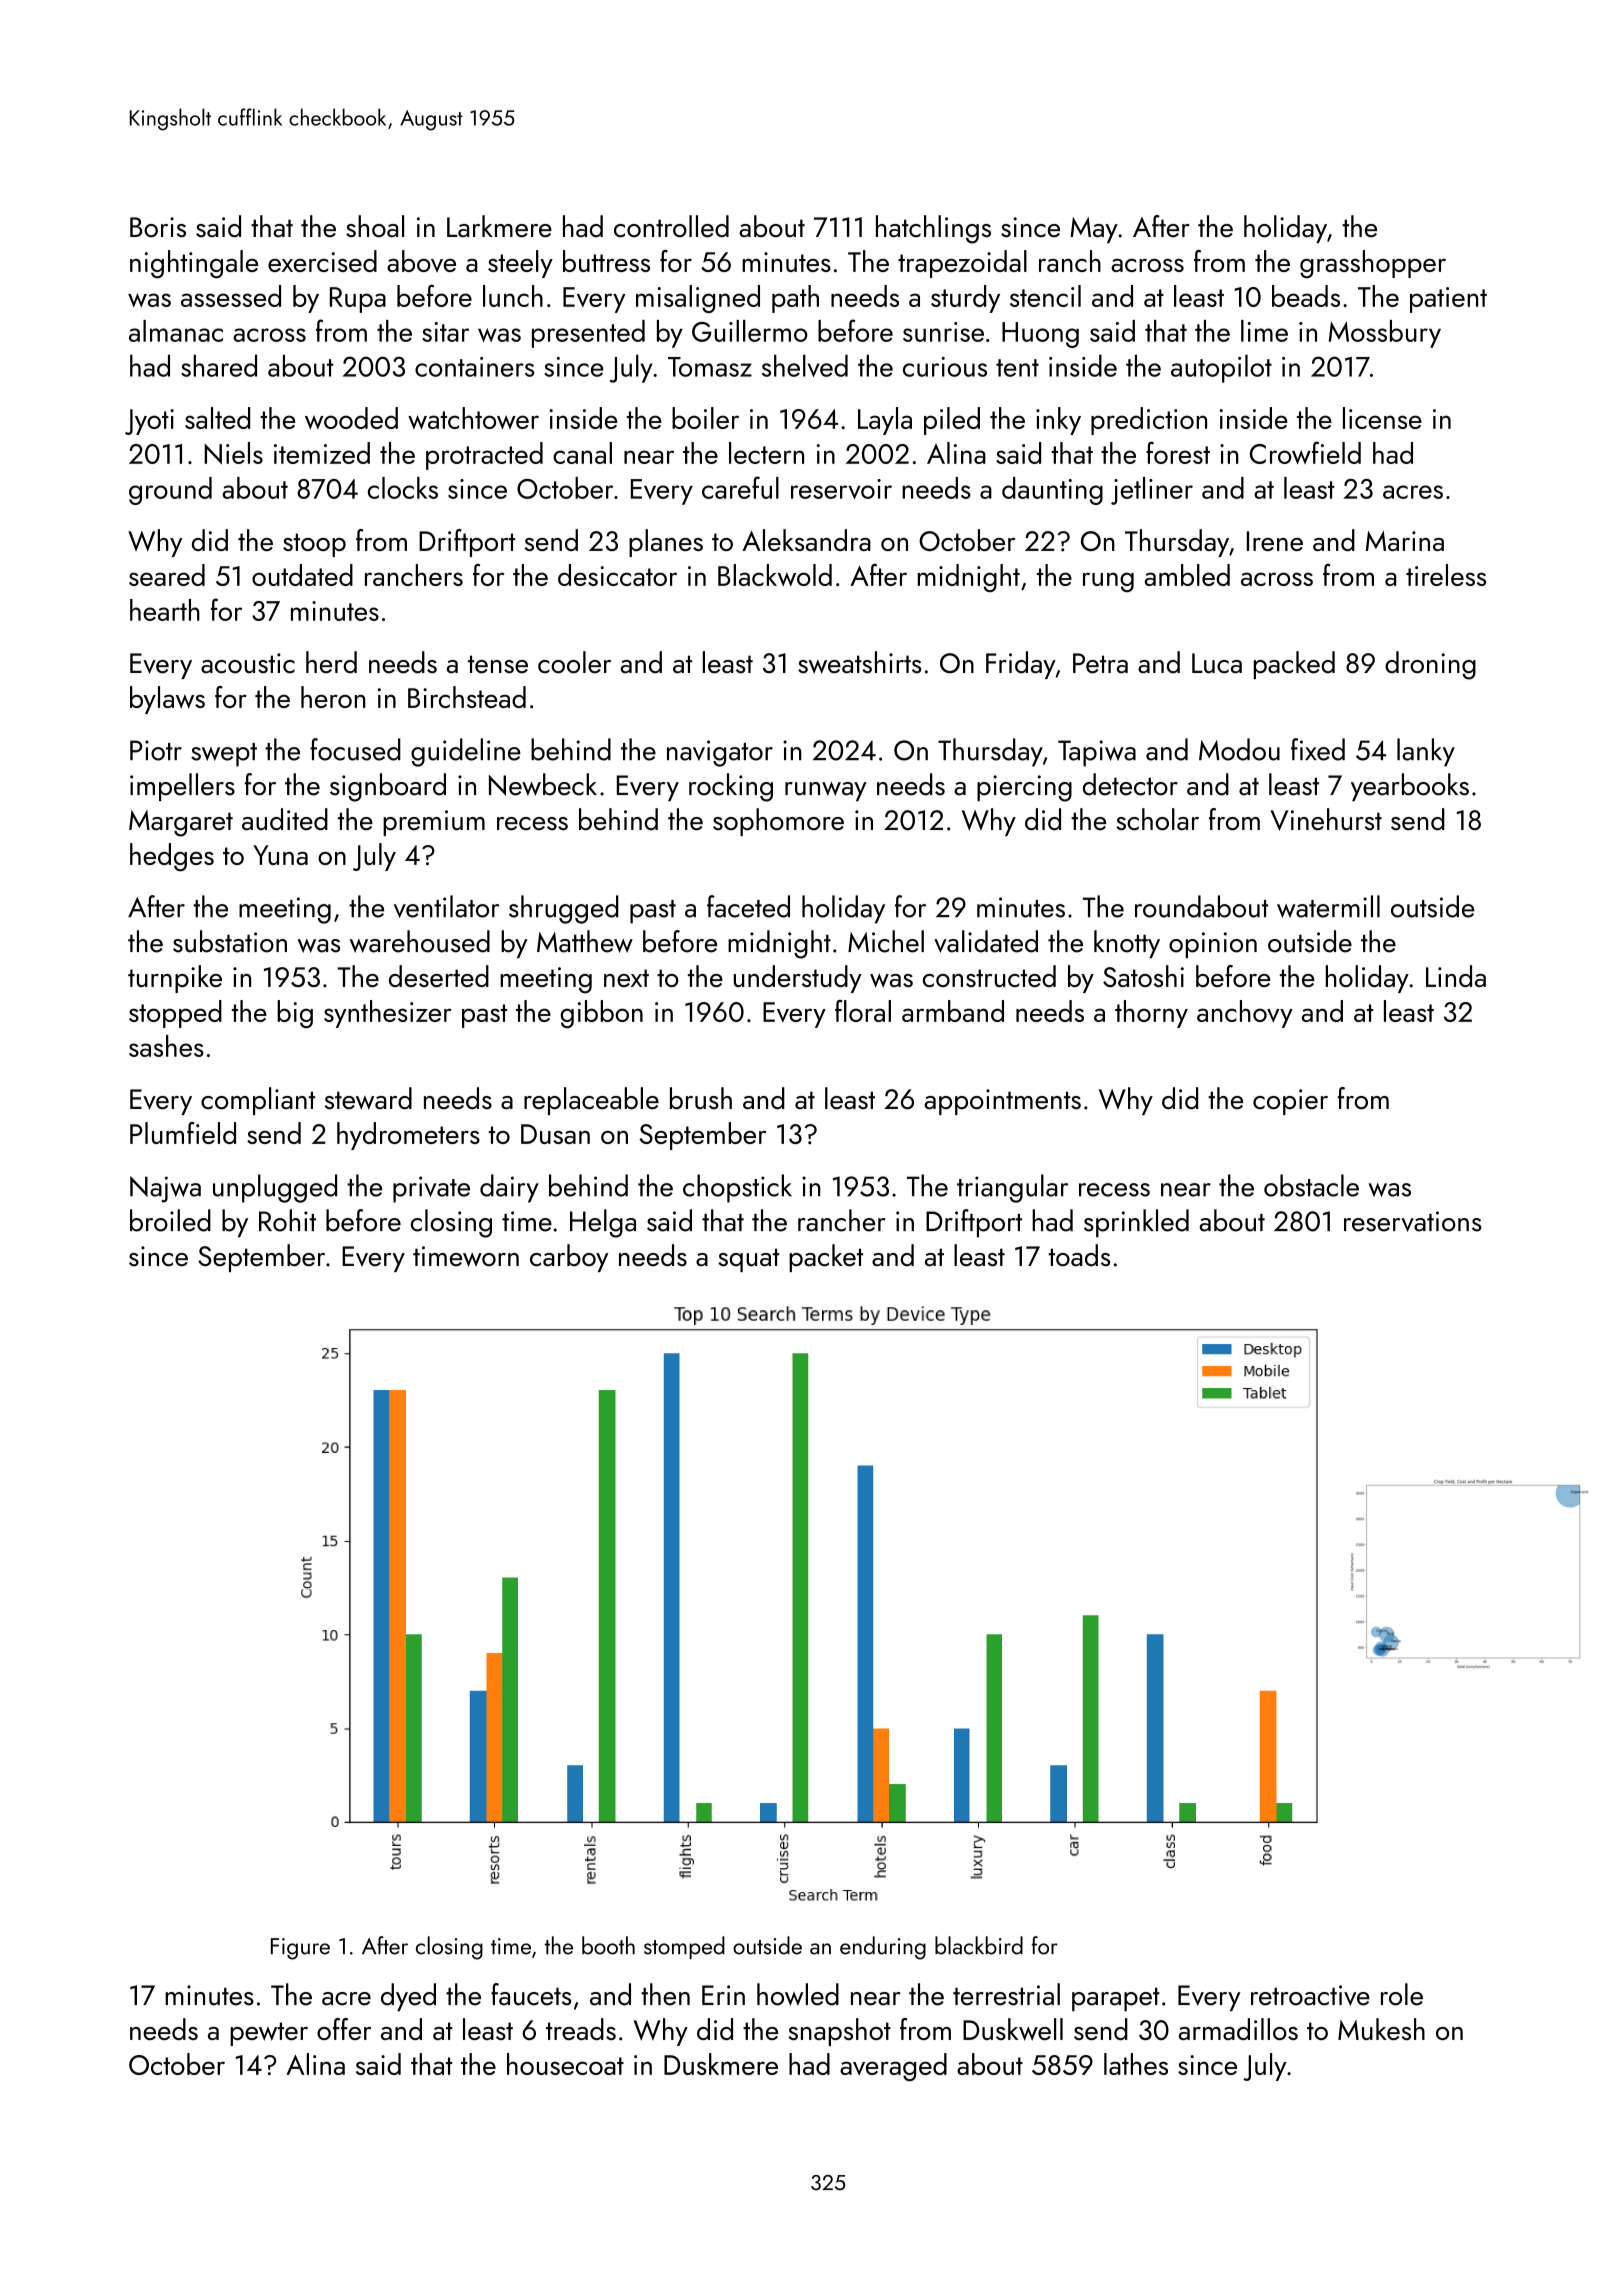  Describe the element at coordinates (720, 753) in the image. I see `navigator` at that location.
